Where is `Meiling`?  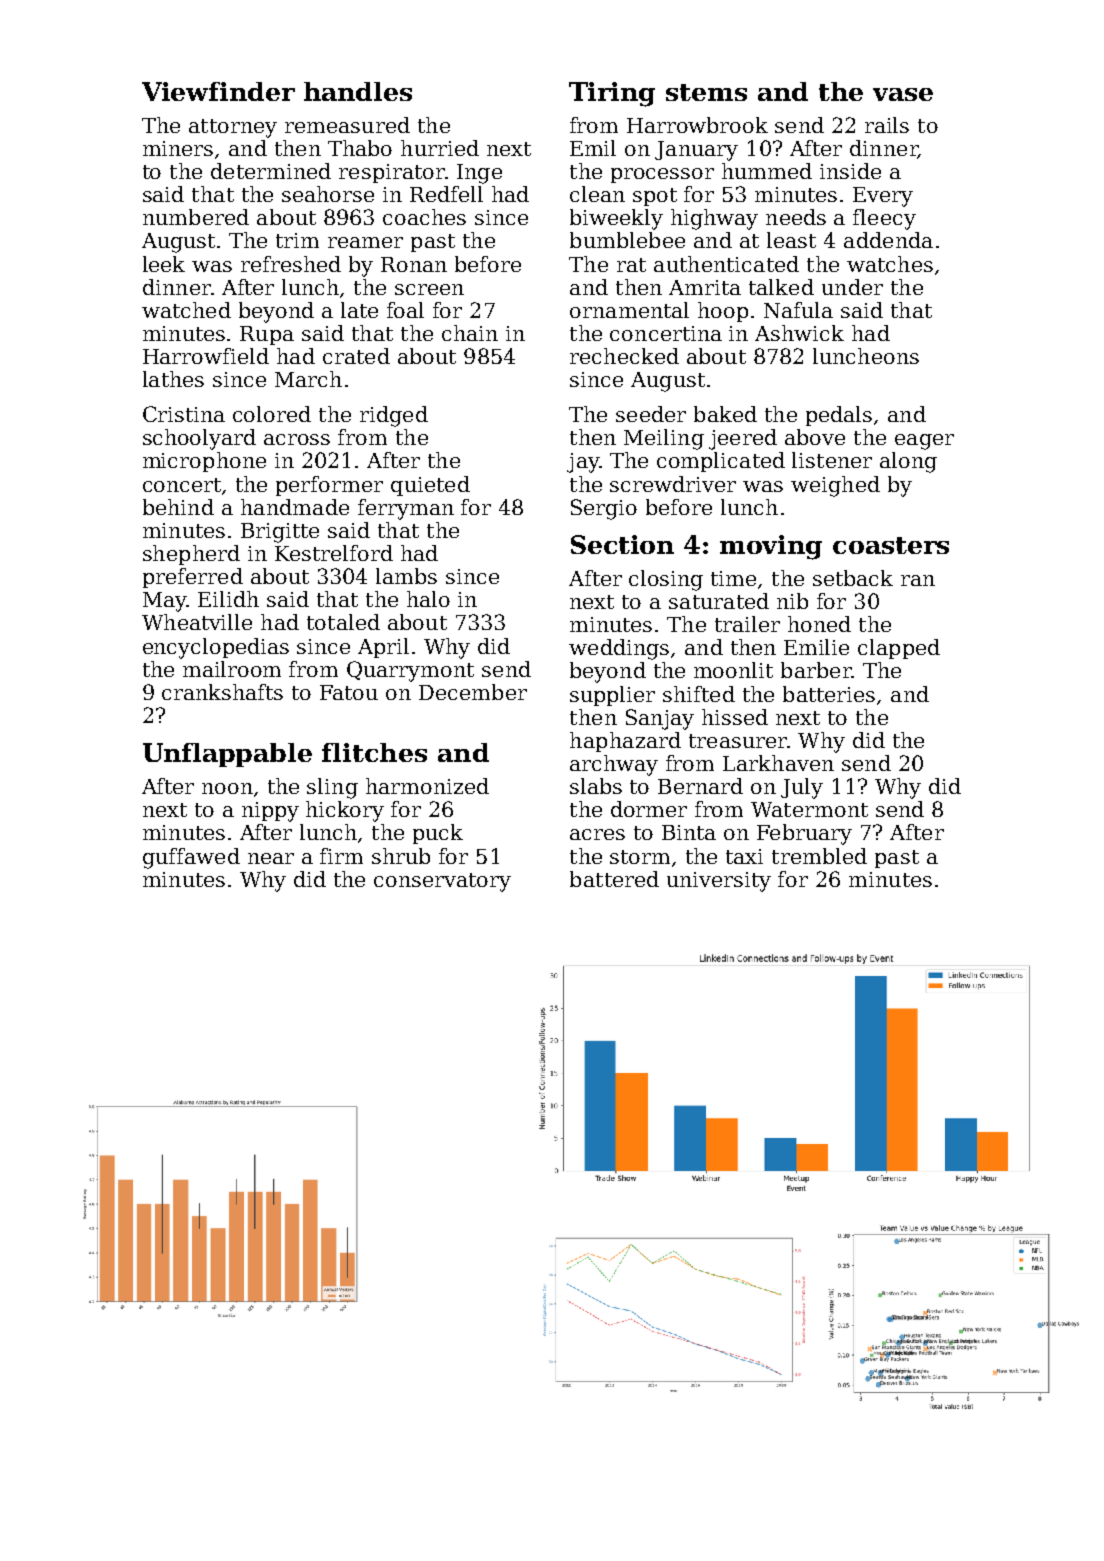 Meiling is located at coordinates (664, 439).
